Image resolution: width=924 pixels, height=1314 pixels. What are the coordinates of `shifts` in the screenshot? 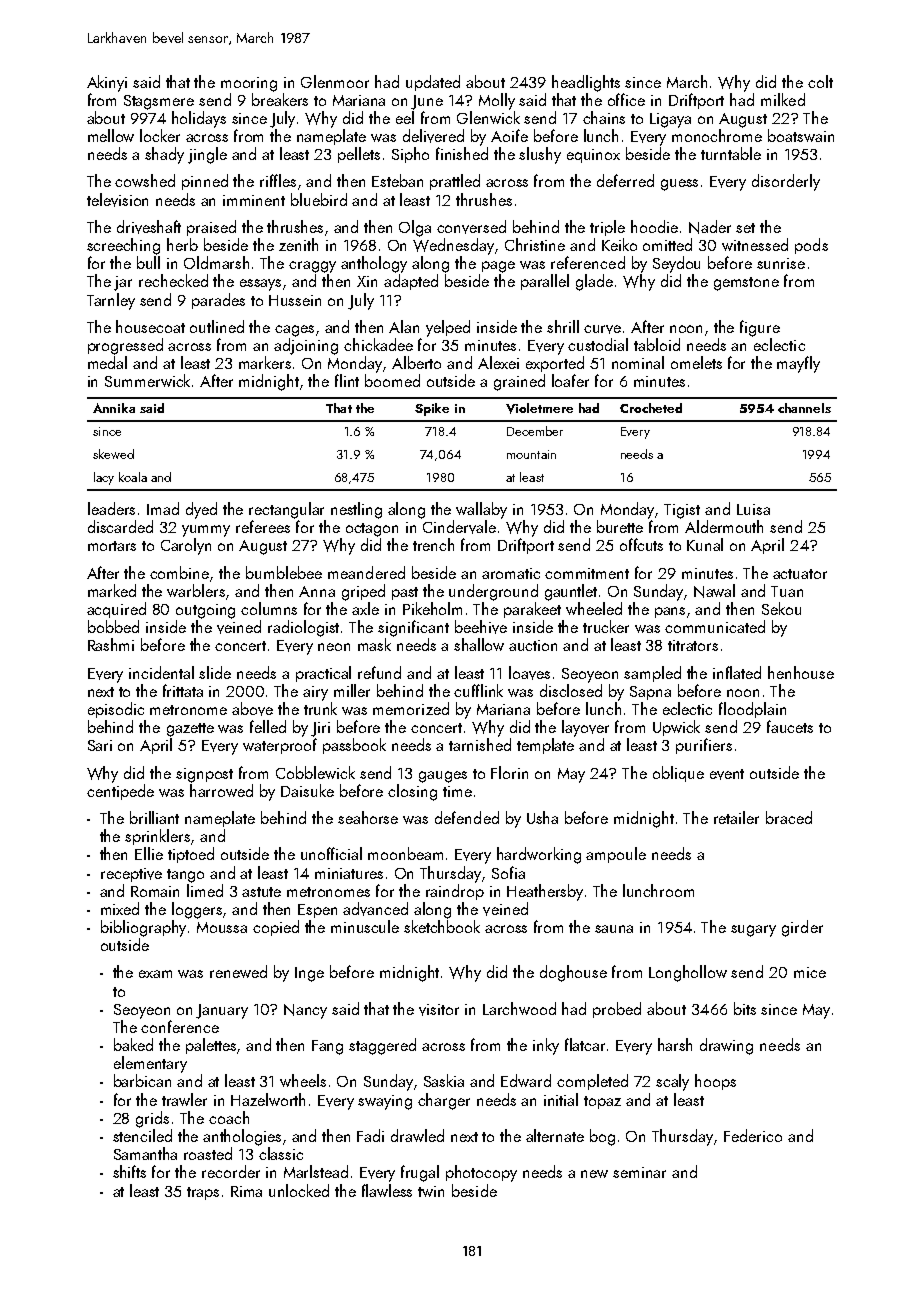 It's located at (129, 1171).
